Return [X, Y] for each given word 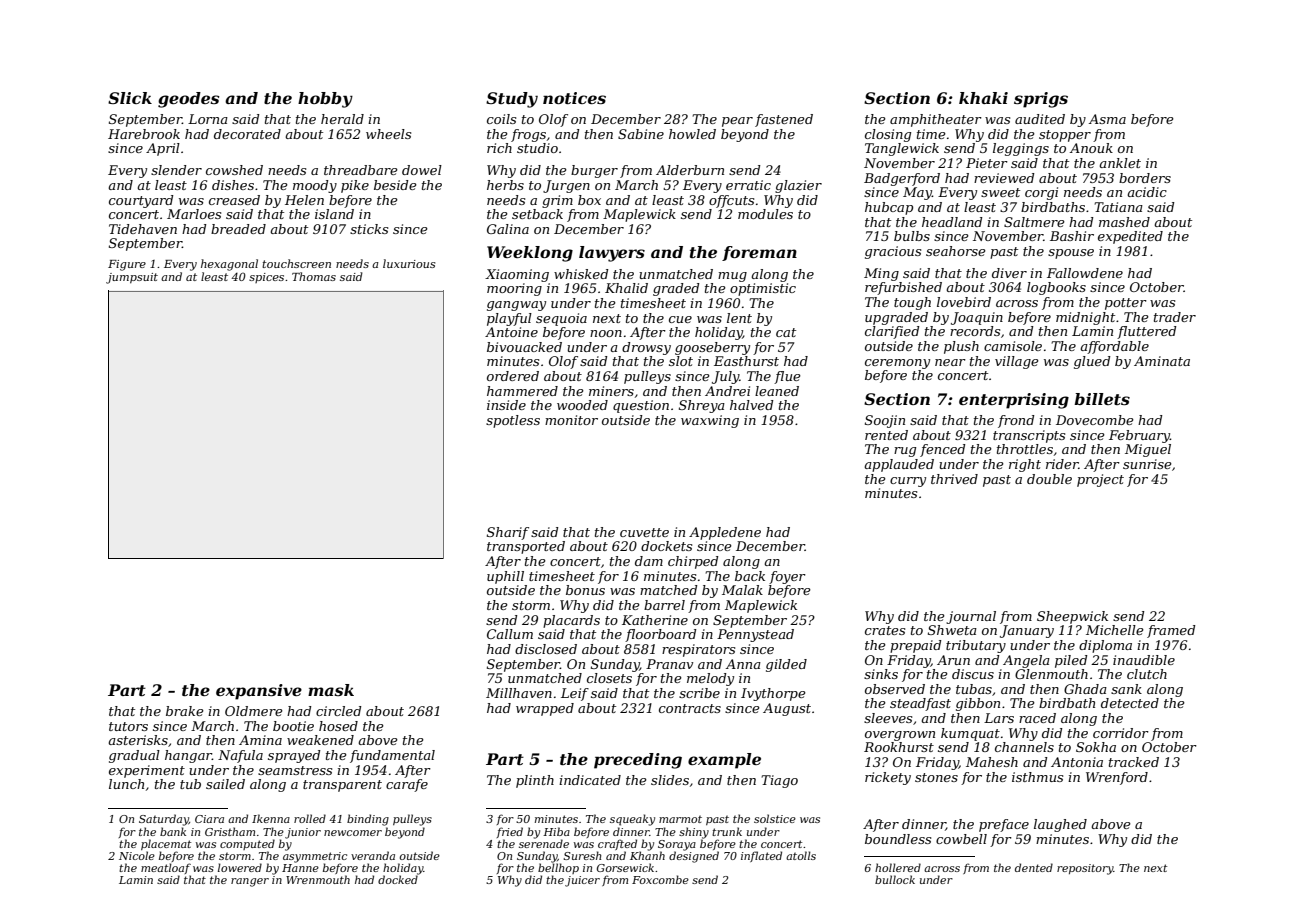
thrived [954, 479]
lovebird [964, 302]
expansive [259, 692]
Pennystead [755, 635]
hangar [188, 756]
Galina [508, 229]
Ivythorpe [773, 694]
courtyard [141, 201]
